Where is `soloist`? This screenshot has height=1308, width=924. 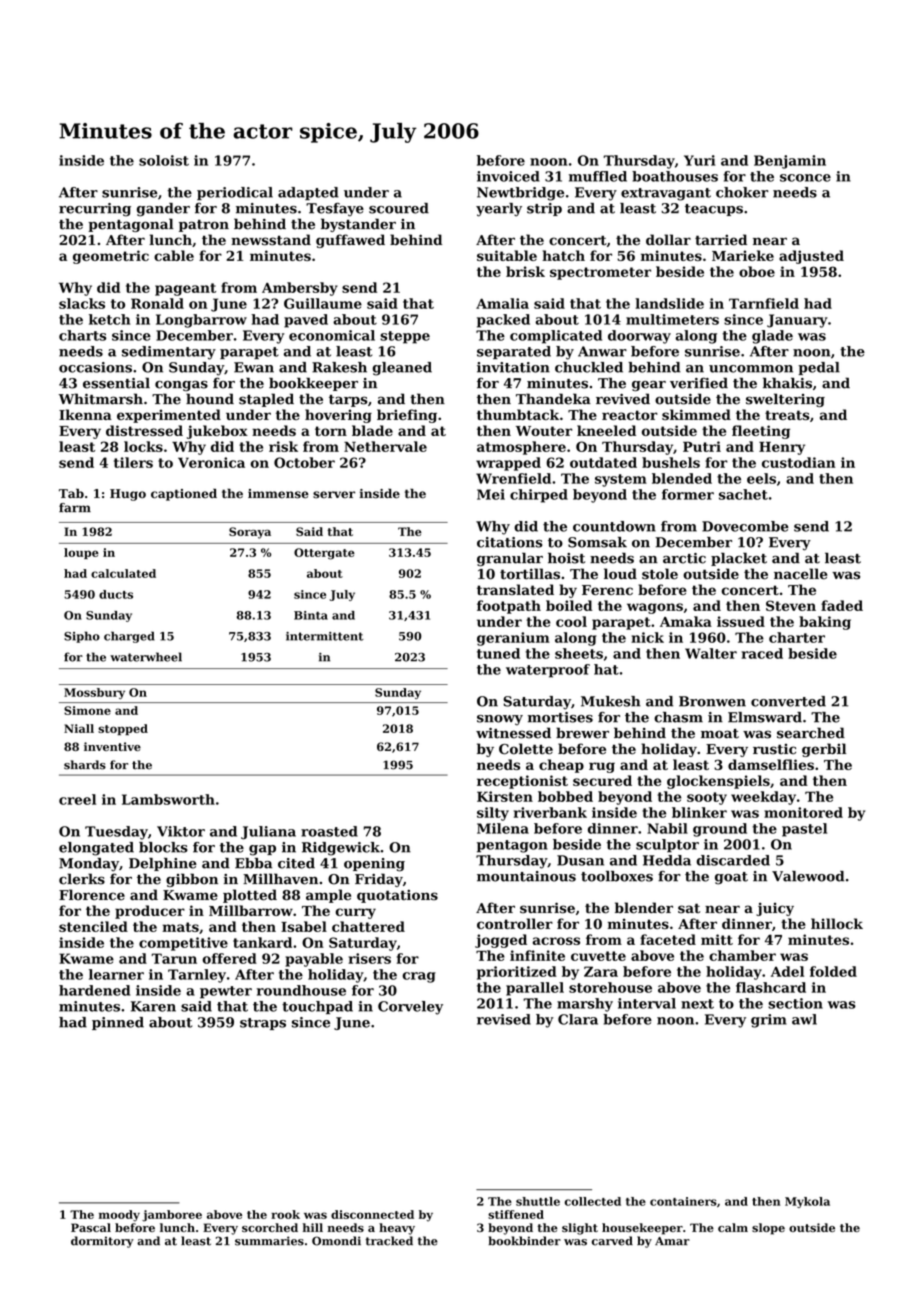
soloist is located at coordinates (164, 160).
